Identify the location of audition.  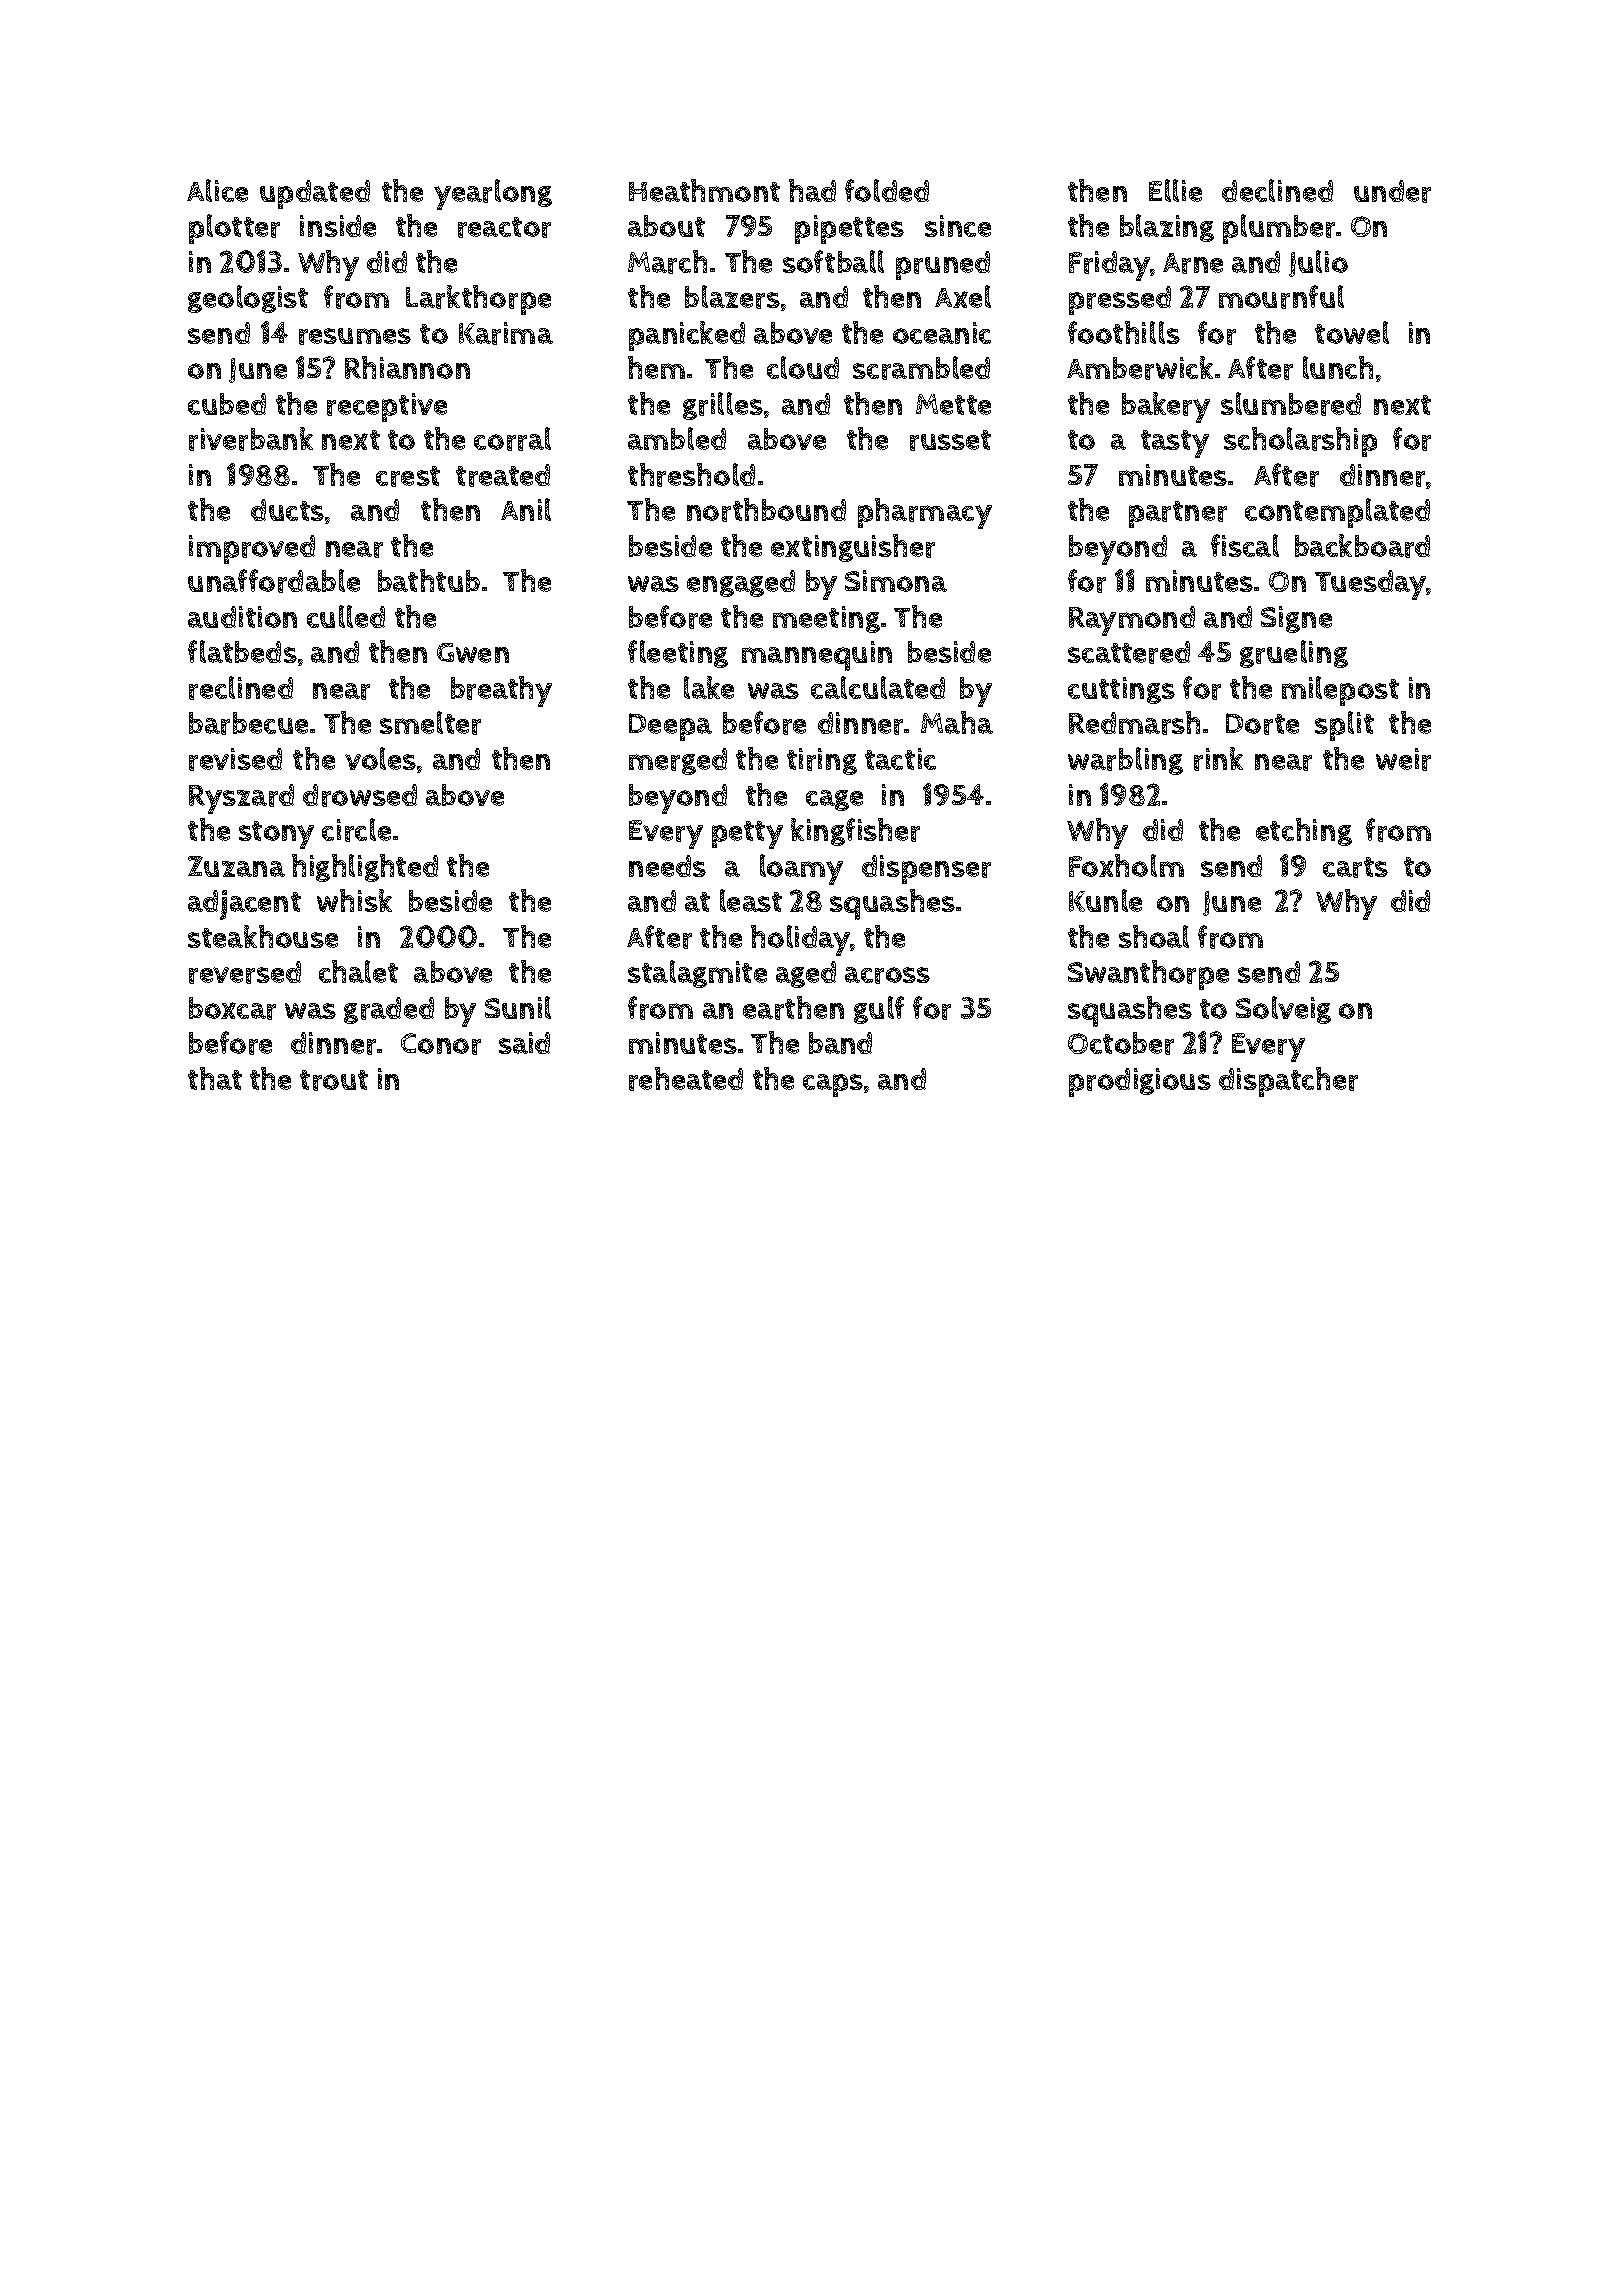
(242, 617).
